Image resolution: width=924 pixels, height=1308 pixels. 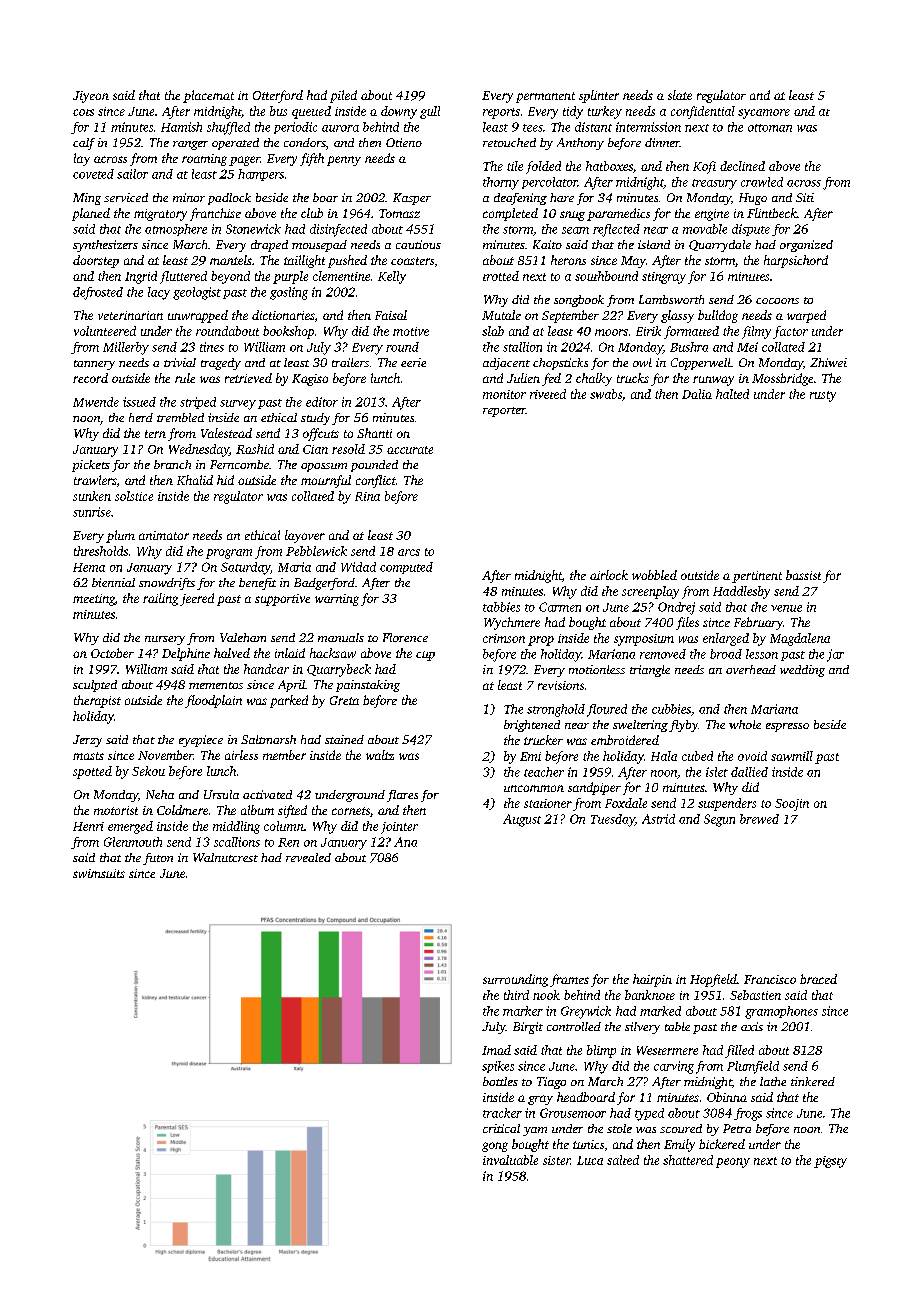 What do you see at coordinates (391, 315) in the document?
I see `Faisal` at bounding box center [391, 315].
